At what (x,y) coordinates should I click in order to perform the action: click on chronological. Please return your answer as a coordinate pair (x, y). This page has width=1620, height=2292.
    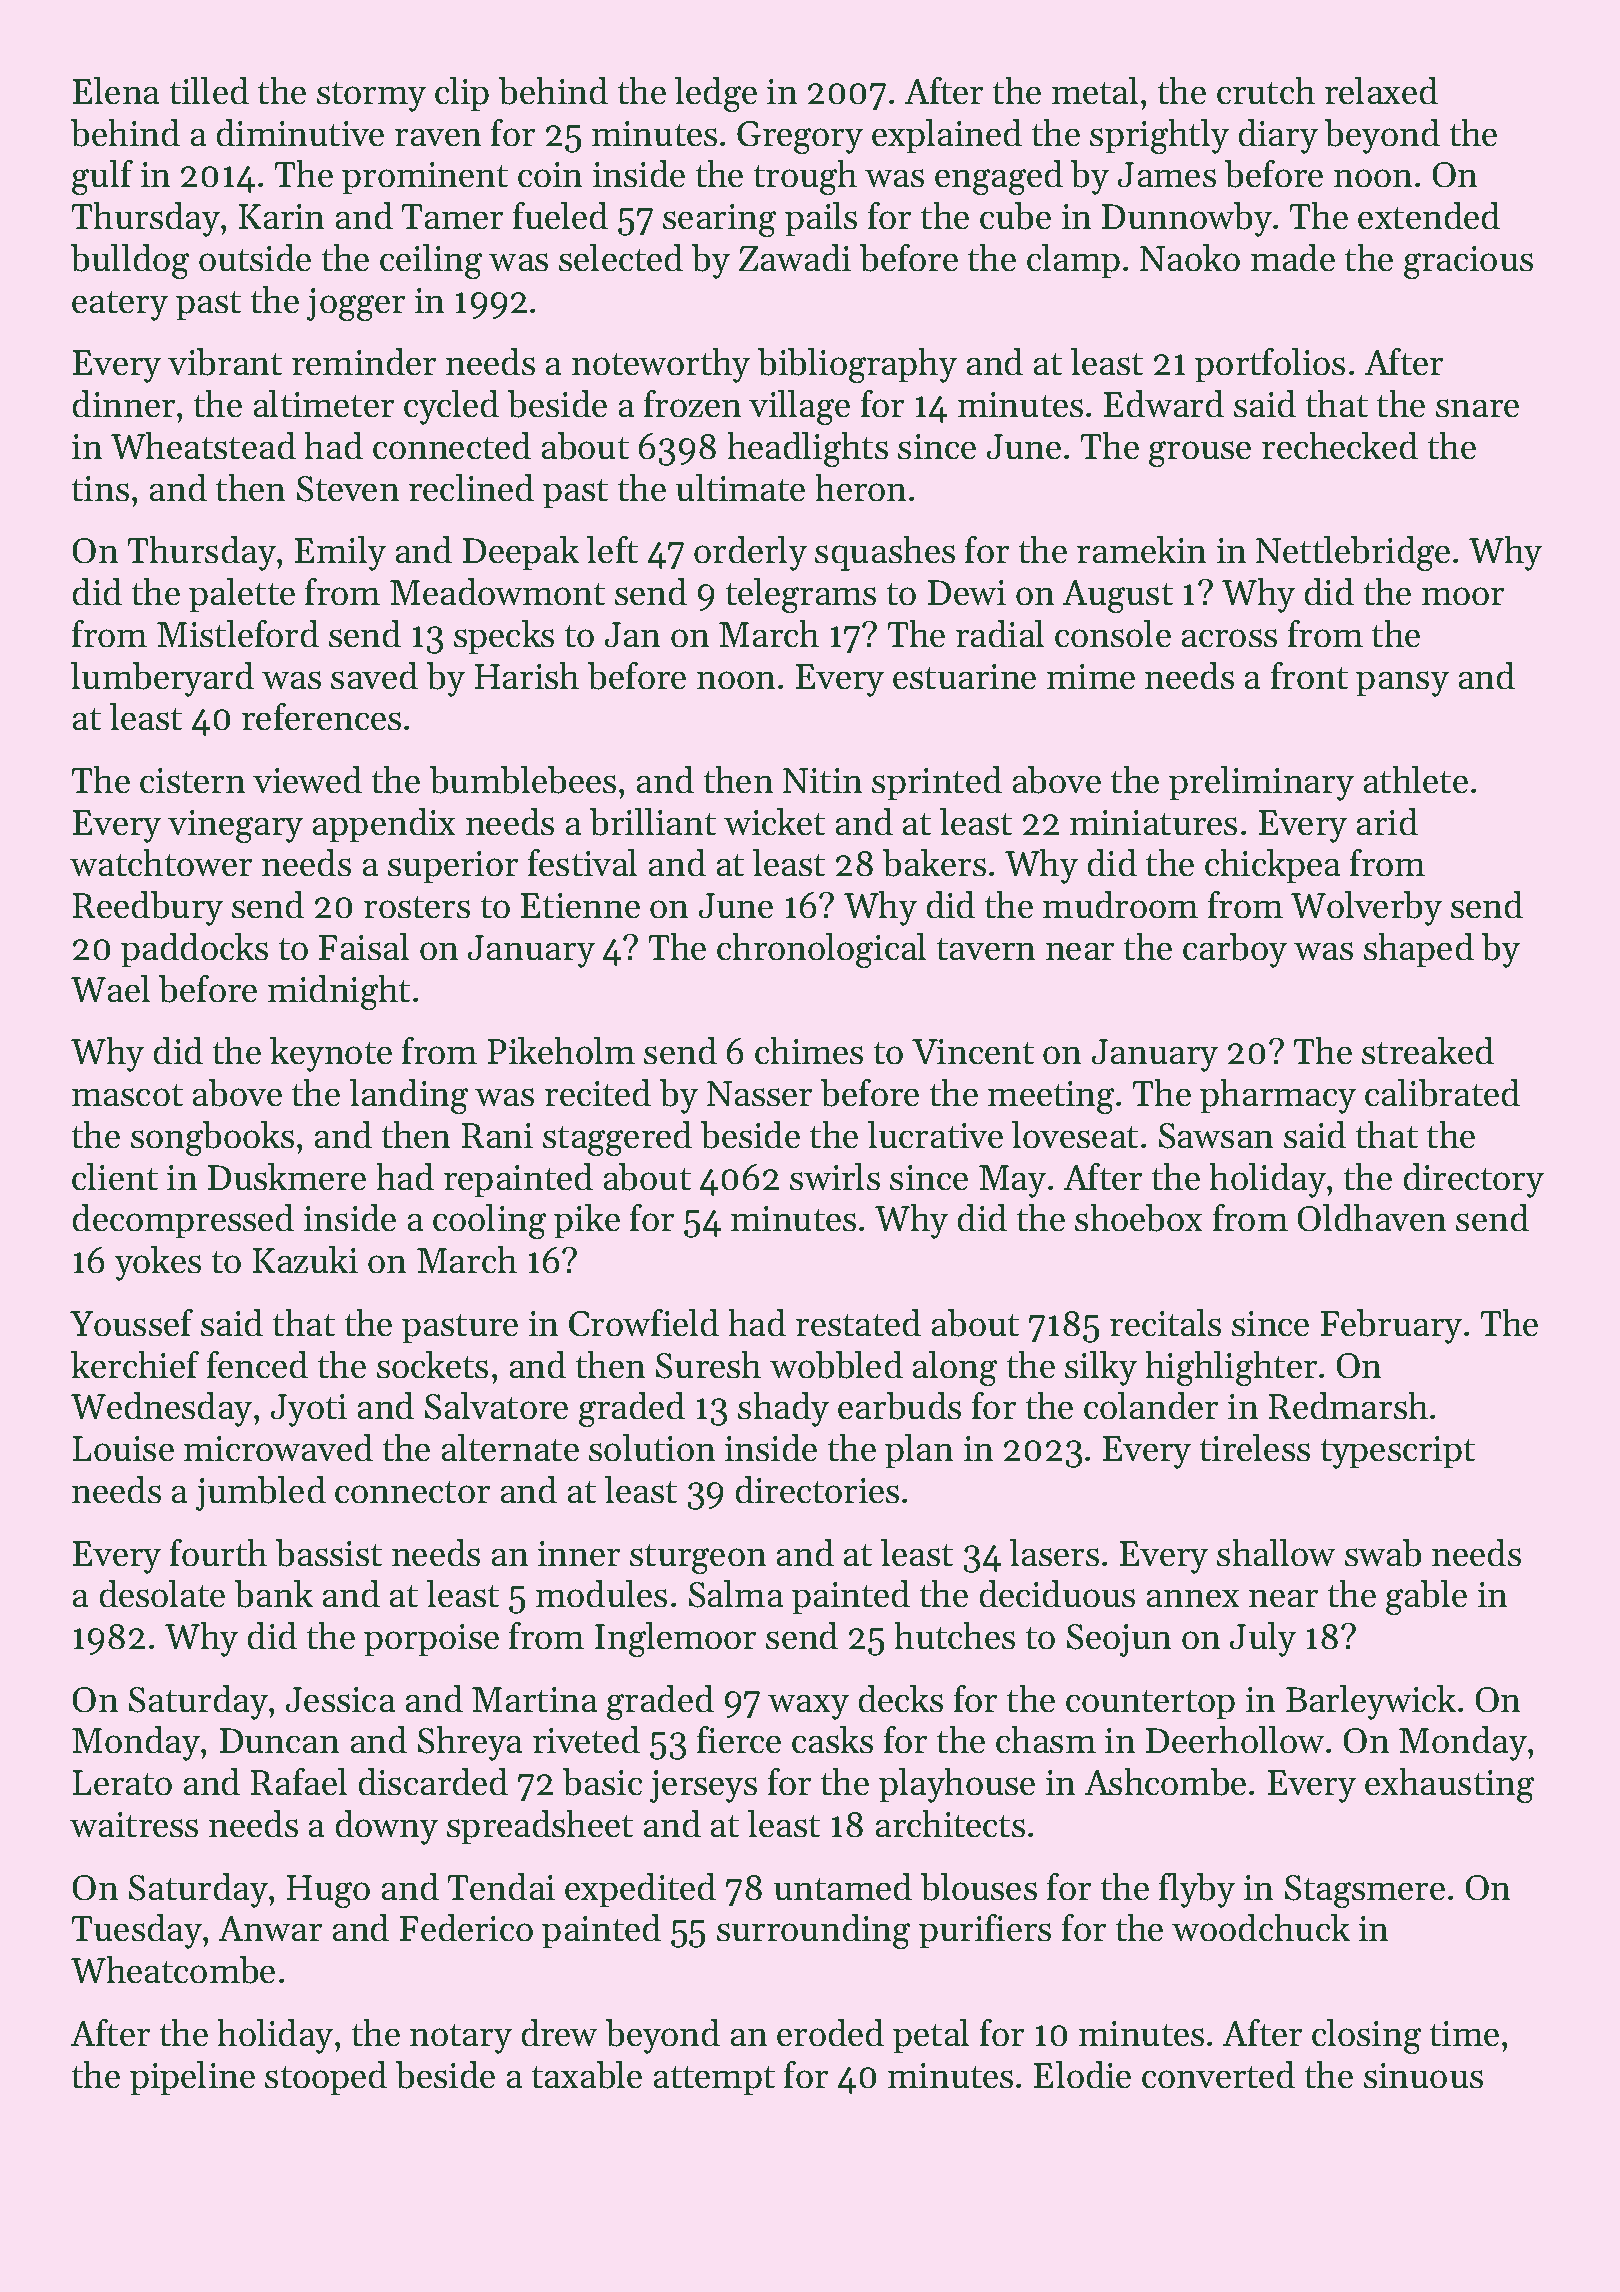
    Looking at the image, I should click on (821, 951).
